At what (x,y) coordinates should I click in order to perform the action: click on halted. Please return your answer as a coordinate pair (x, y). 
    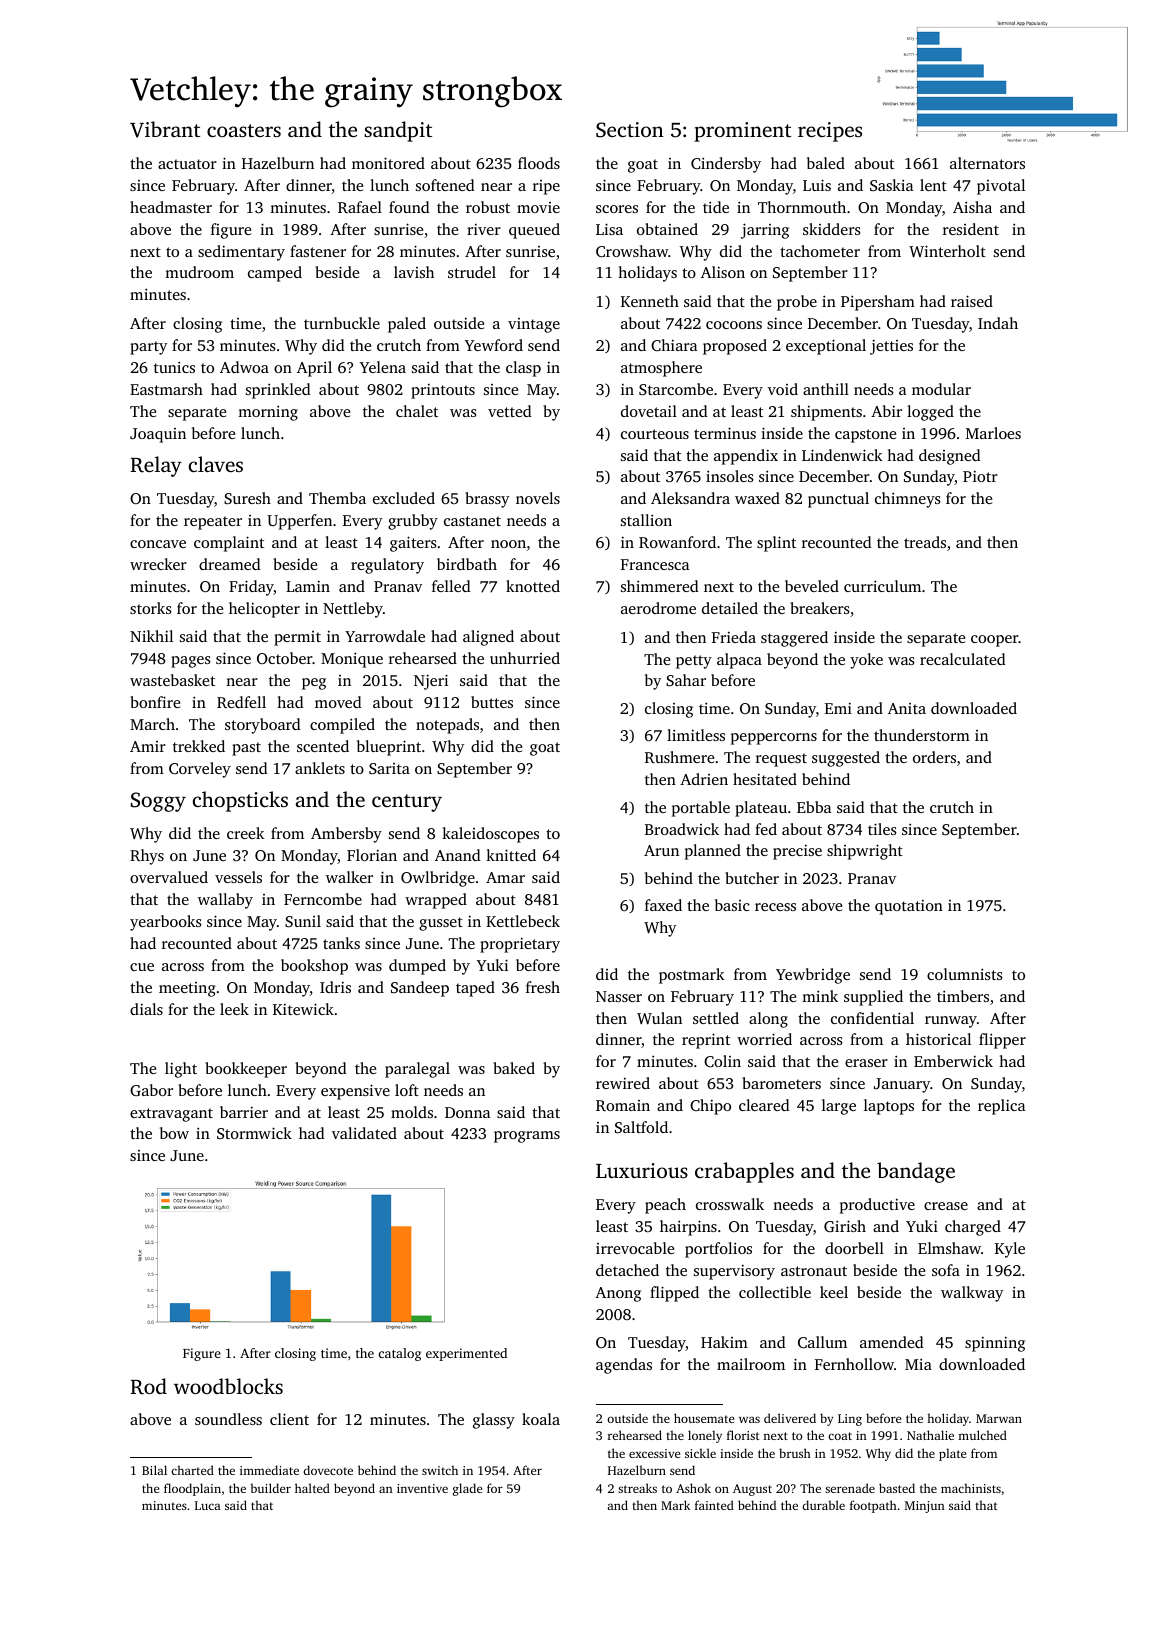
    Looking at the image, I should click on (312, 1488).
